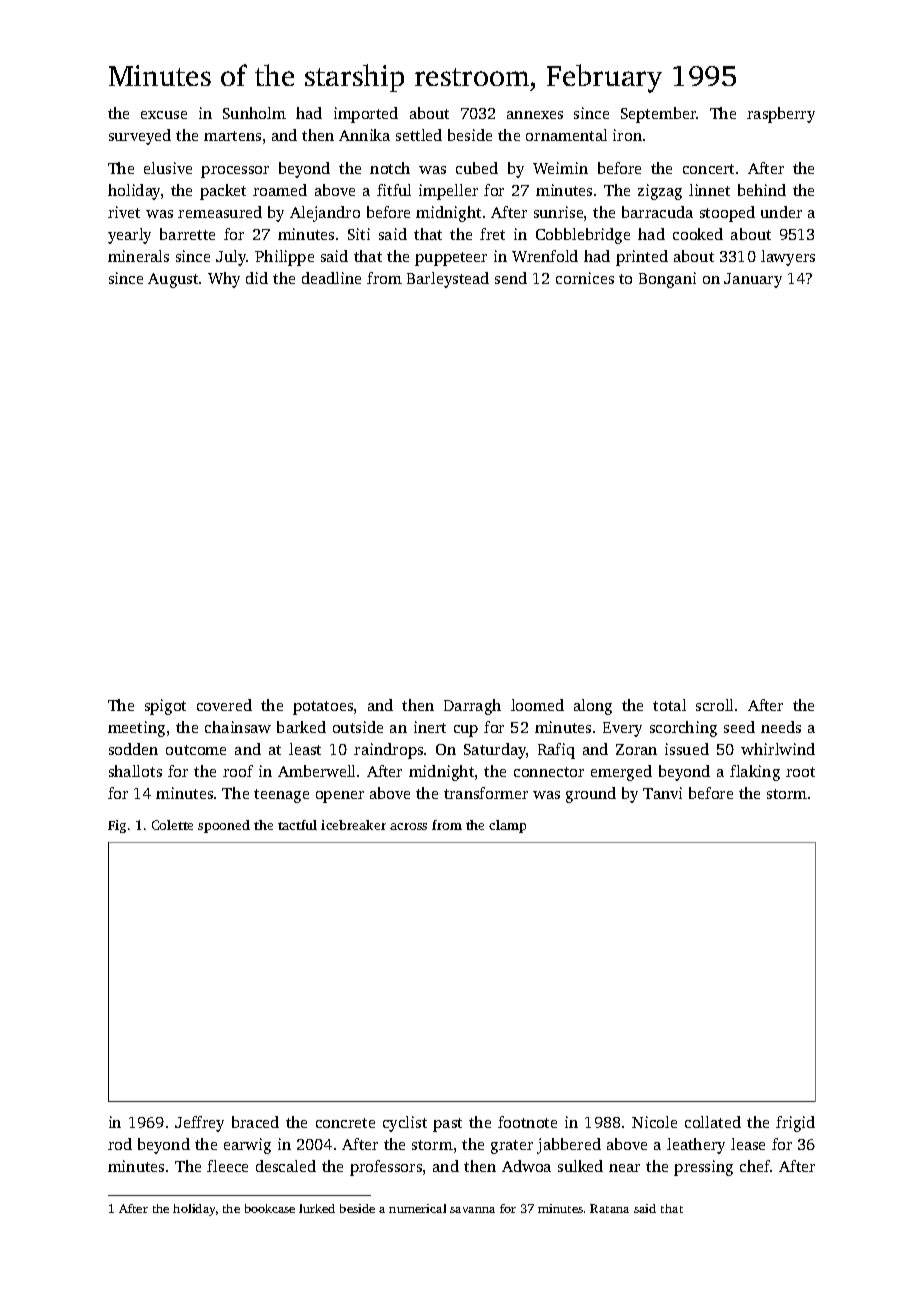 This screenshot has height=1308, width=924. I want to click on Darragh, so click(472, 707).
